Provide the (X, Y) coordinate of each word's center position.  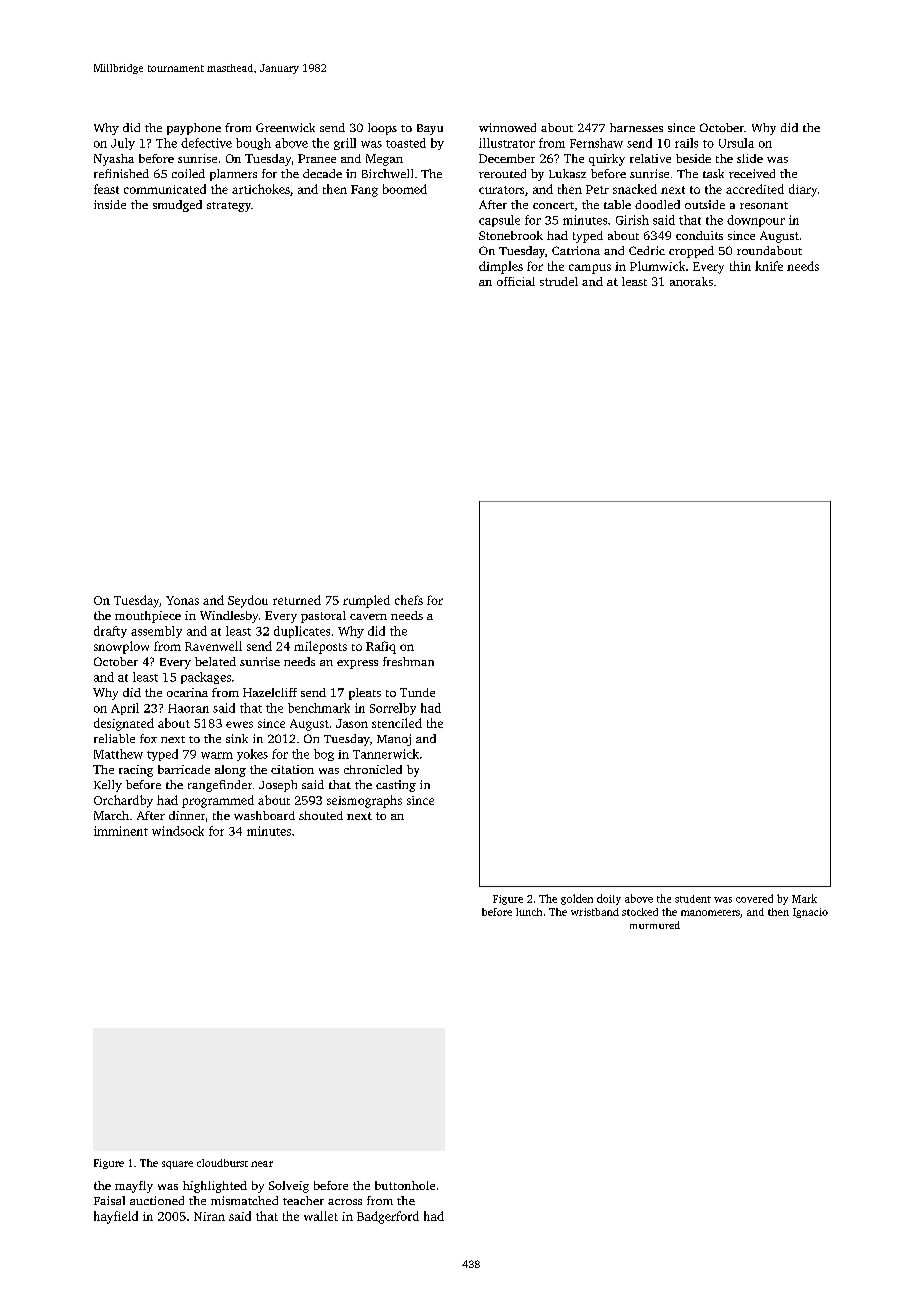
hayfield (116, 1217)
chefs (409, 600)
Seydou (248, 601)
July (123, 144)
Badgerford (388, 1217)
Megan (384, 160)
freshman (408, 661)
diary (803, 190)
